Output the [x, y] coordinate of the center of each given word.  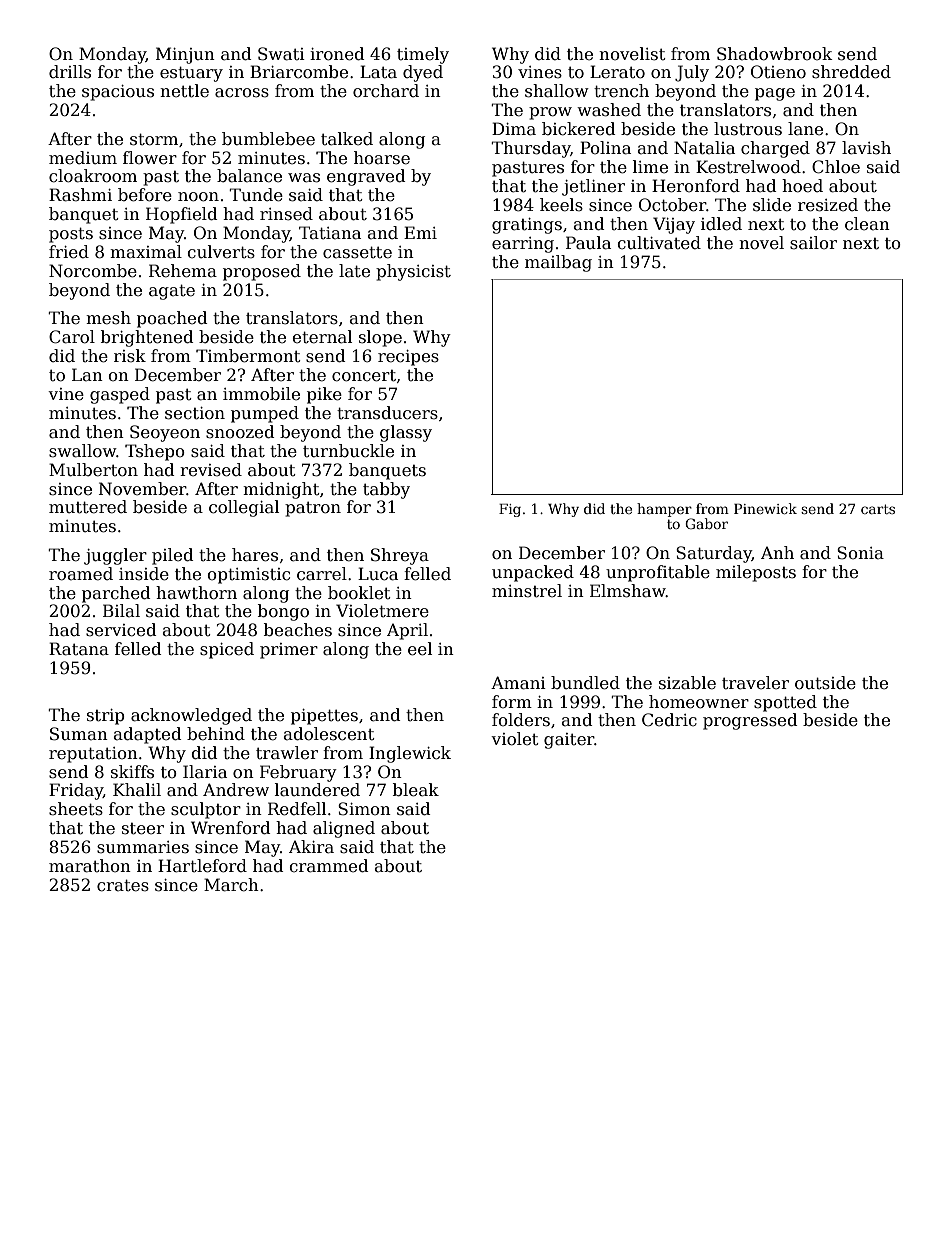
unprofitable [658, 573]
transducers [387, 413]
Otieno [778, 72]
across [242, 93]
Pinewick [765, 508]
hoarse [382, 158]
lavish [866, 148]
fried [69, 252]
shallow [557, 91]
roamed [81, 574]
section [195, 413]
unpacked [533, 573]
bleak [416, 790]
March [231, 885]
